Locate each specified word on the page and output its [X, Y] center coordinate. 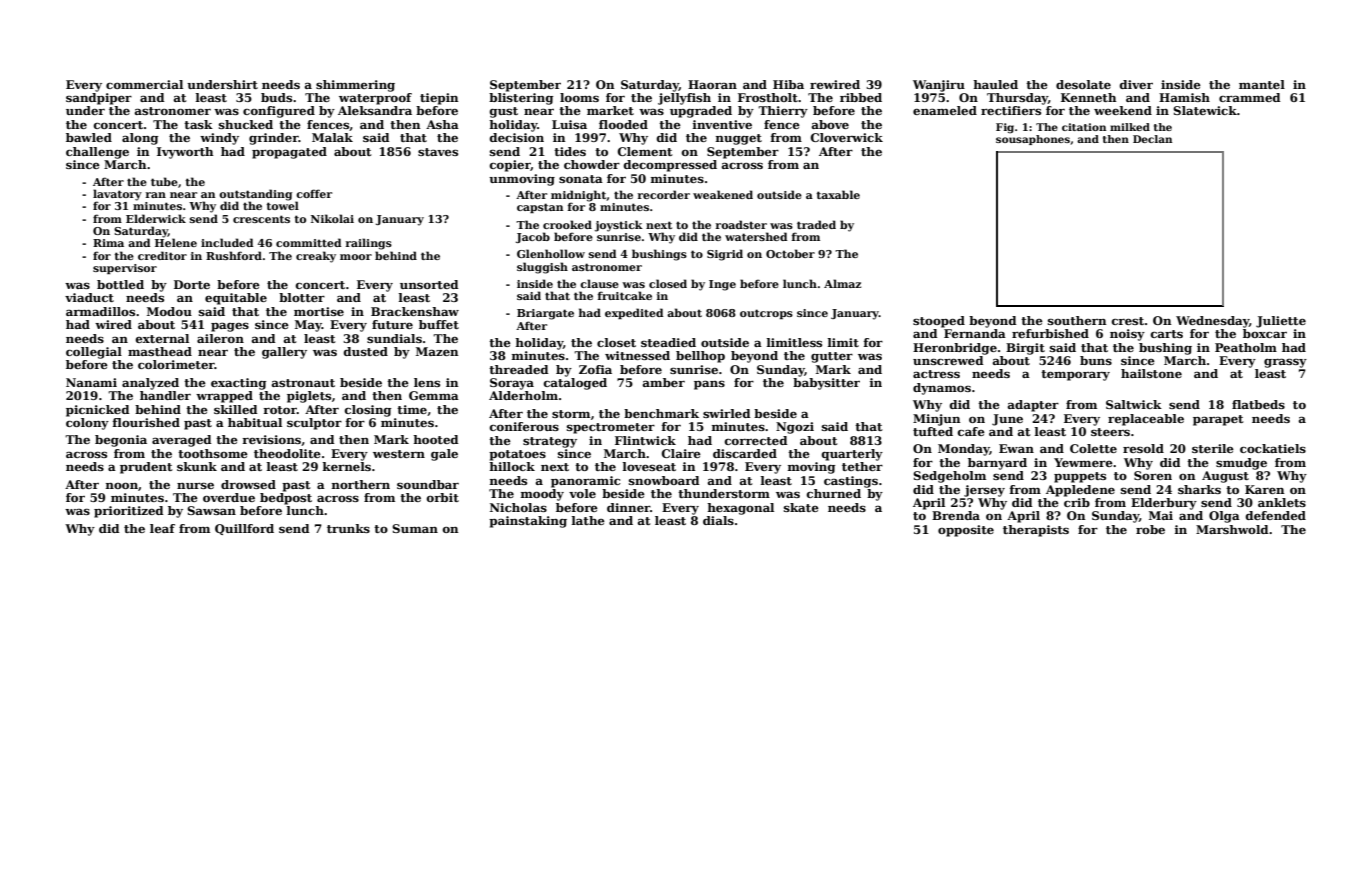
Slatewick [1205, 110]
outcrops [766, 314]
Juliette [1281, 322]
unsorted [429, 284]
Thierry [783, 112]
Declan [1152, 139]
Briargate [545, 314]
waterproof [375, 99]
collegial [94, 353]
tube [164, 181]
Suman [415, 528]
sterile [1213, 448]
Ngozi [795, 428]
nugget [739, 139]
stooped [939, 322]
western [399, 454]
